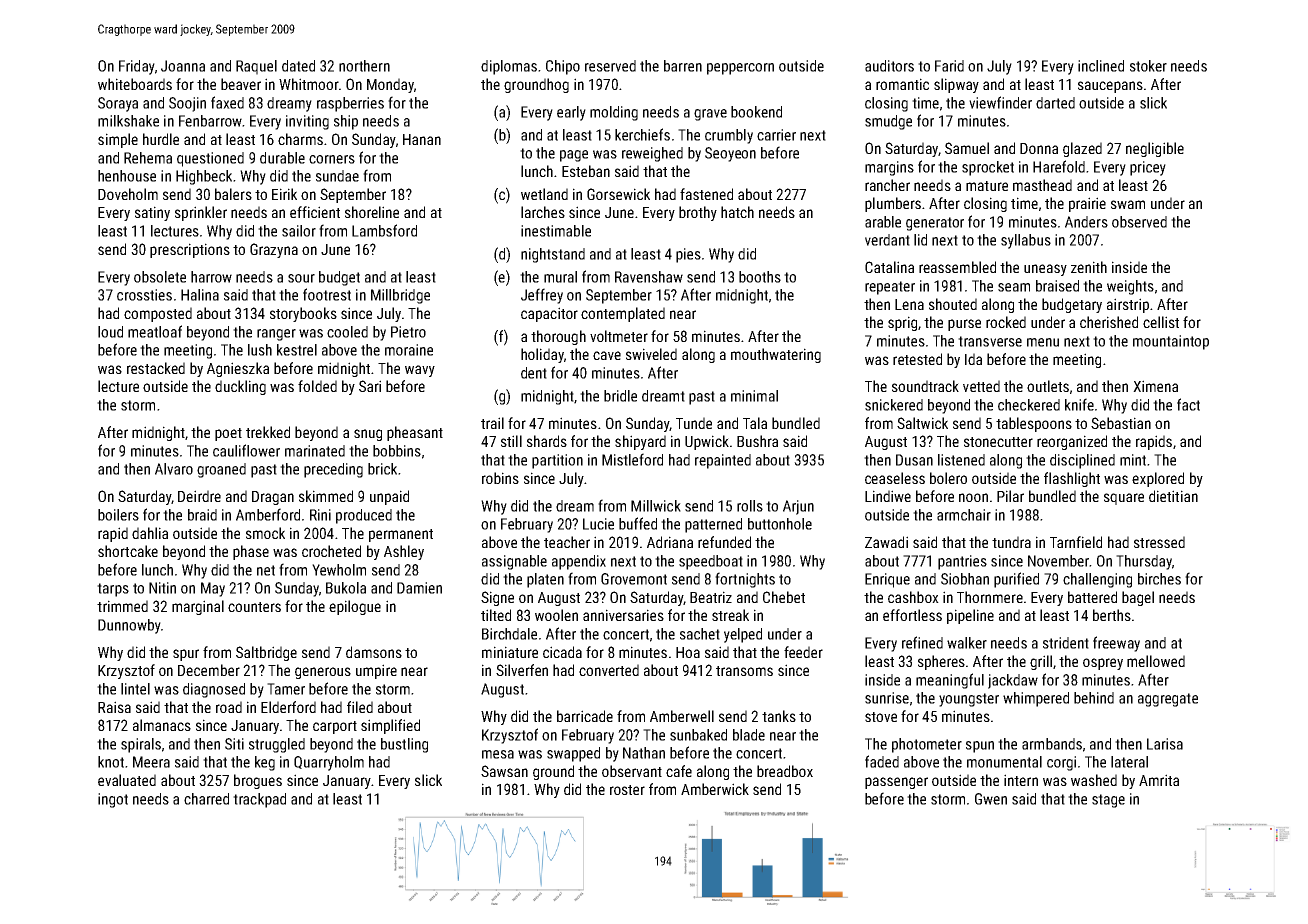 The image size is (1308, 924). I want to click on zenith, so click(1089, 267).
